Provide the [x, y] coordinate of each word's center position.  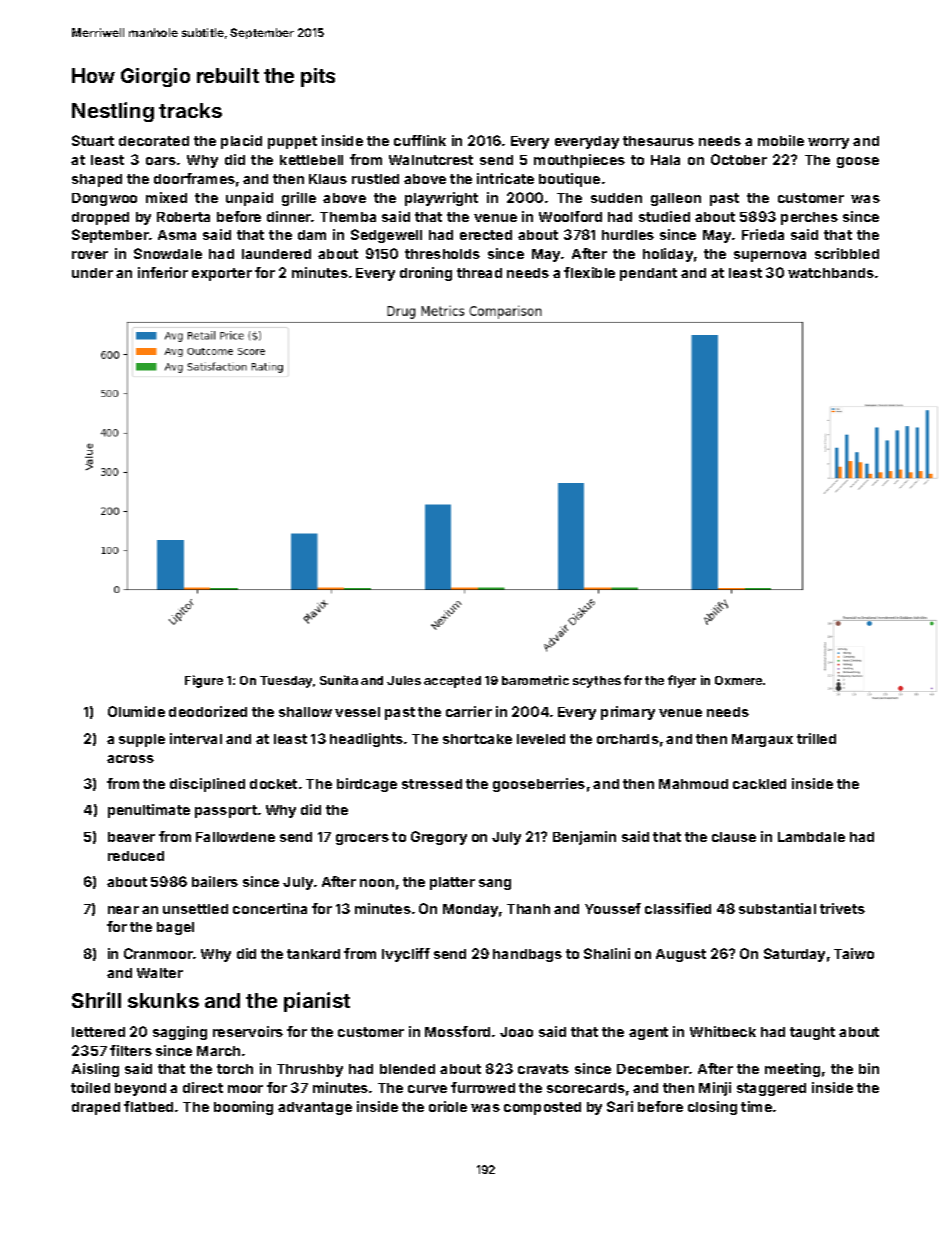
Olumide [136, 711]
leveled [541, 739]
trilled [816, 738]
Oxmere [738, 680]
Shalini [607, 953]
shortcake [477, 739]
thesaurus [658, 141]
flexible [589, 272]
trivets [842, 908]
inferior [163, 272]
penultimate [149, 811]
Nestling [113, 112]
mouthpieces [579, 161]
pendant [648, 274]
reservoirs [248, 1031]
